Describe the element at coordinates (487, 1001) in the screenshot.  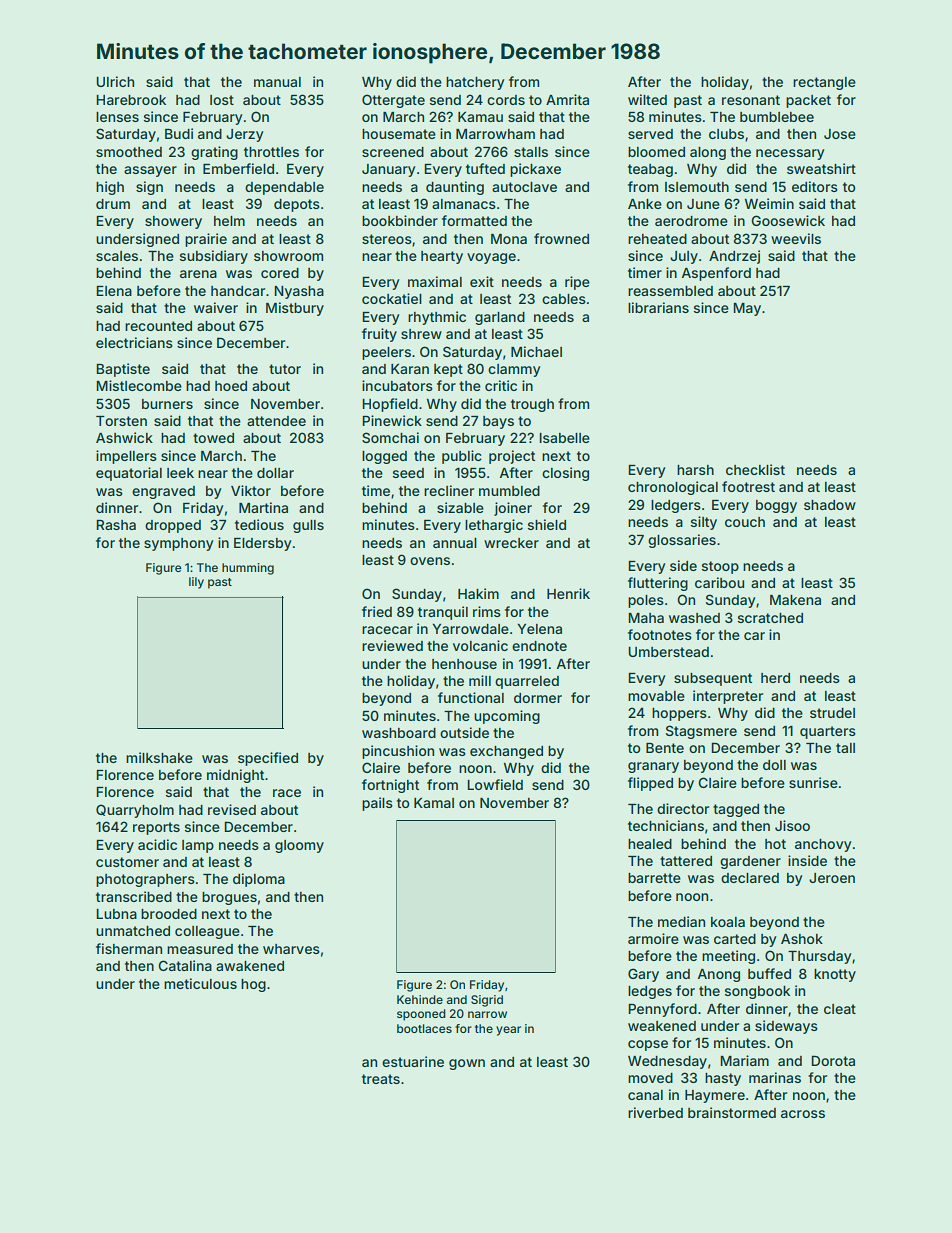
I see `Sigrid` at that location.
